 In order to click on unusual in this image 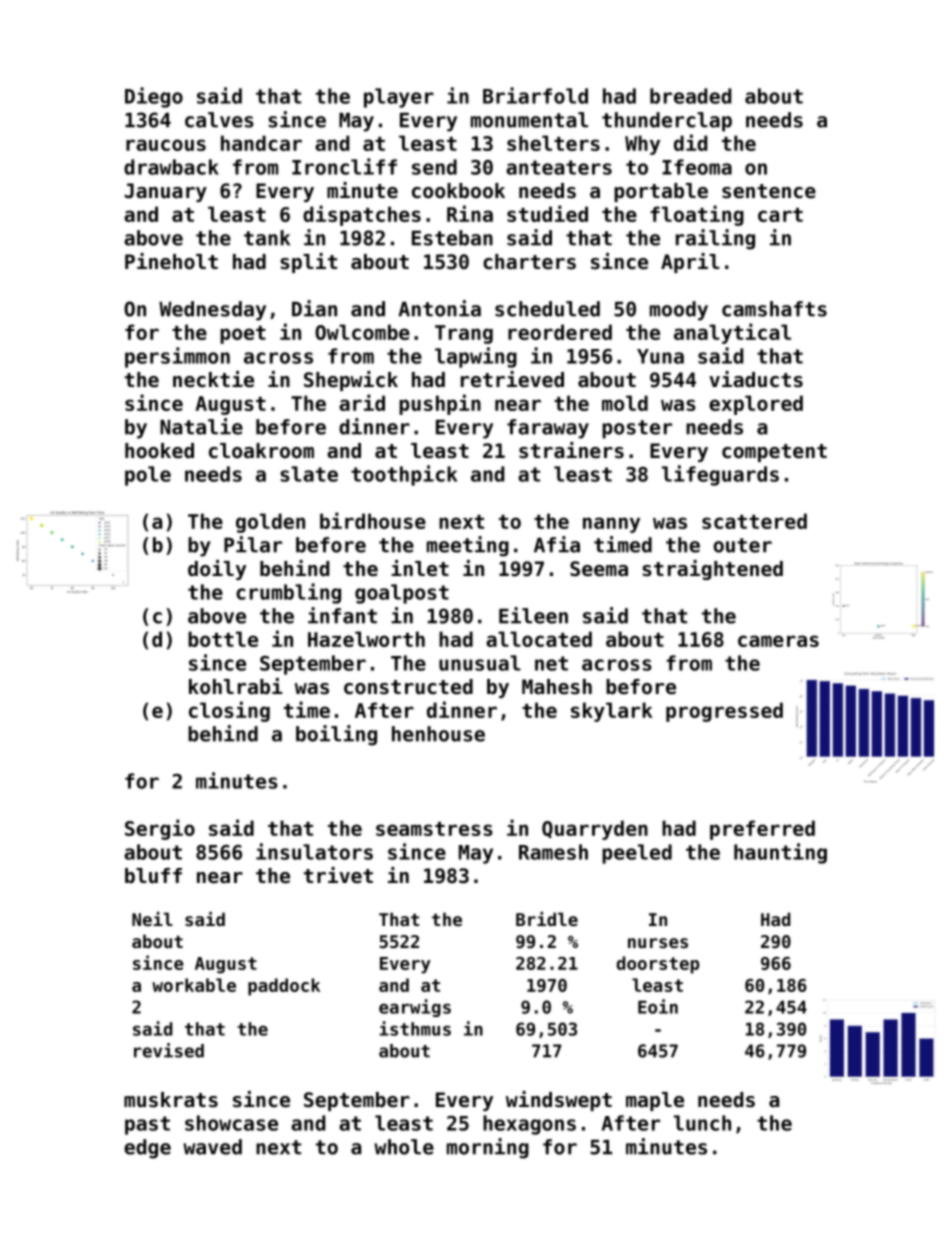, I will do `click(480, 663)`.
